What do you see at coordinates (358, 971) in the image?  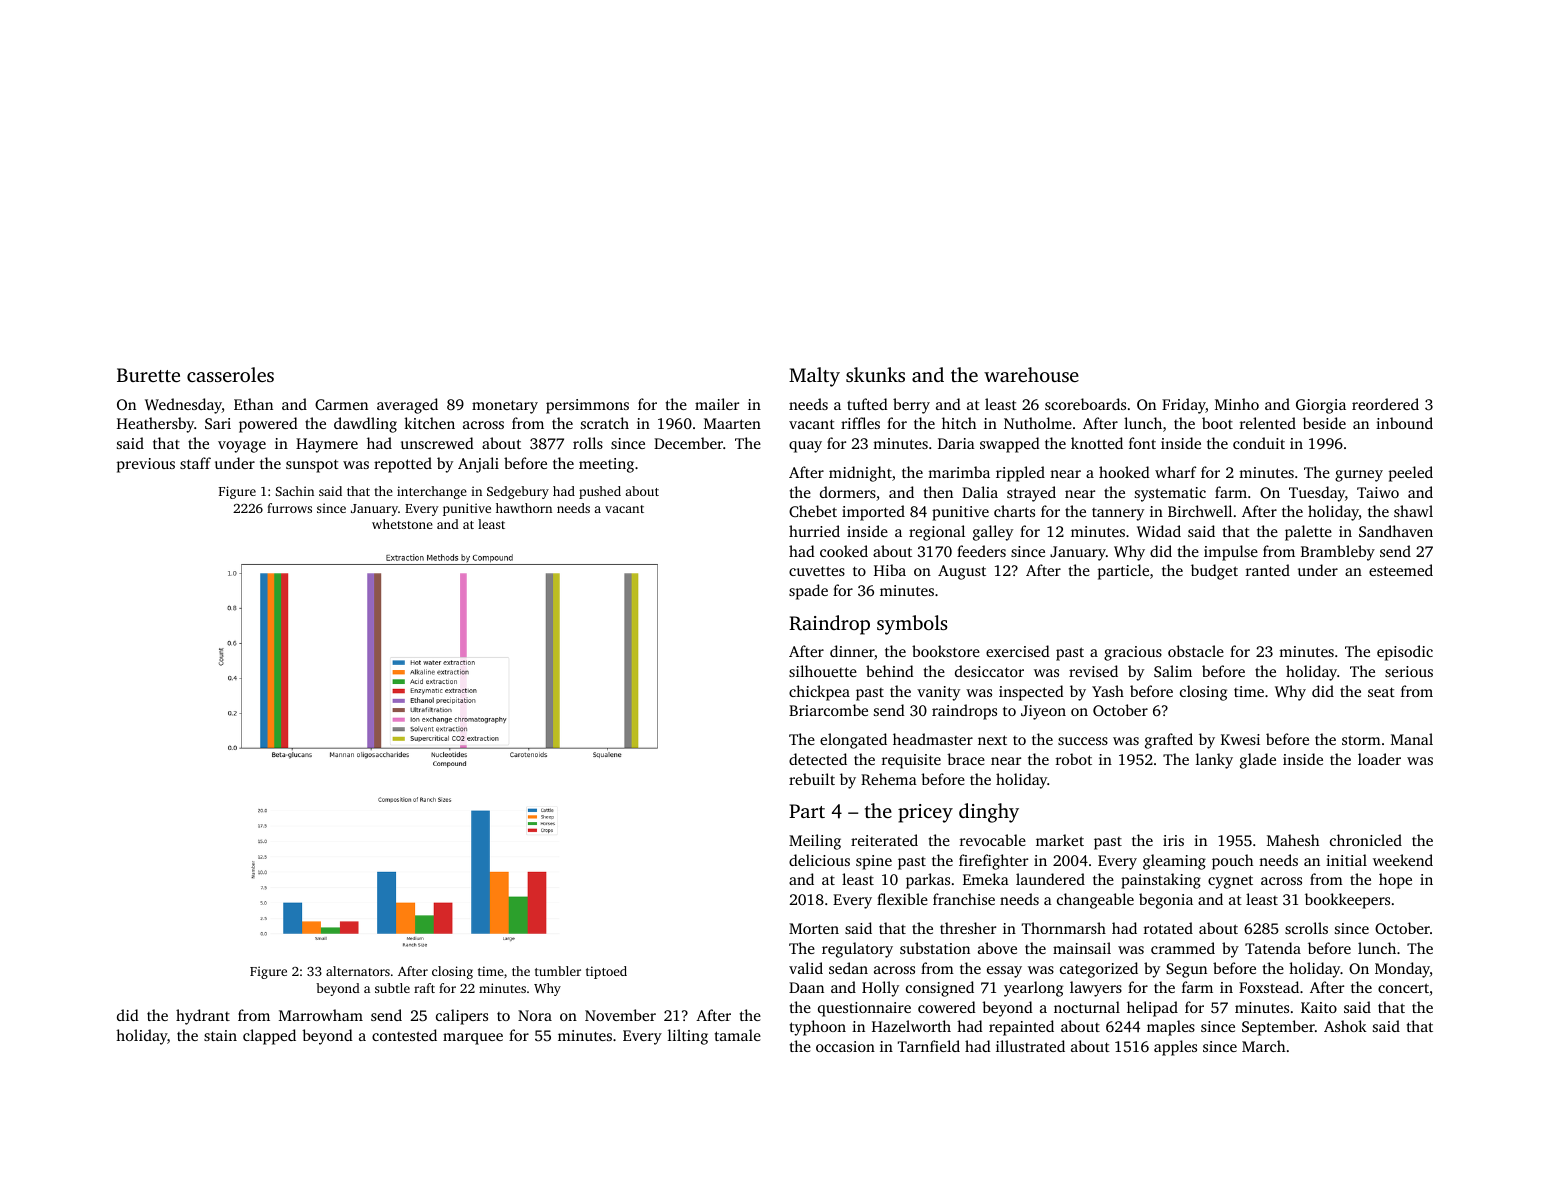 I see `alternators` at bounding box center [358, 971].
